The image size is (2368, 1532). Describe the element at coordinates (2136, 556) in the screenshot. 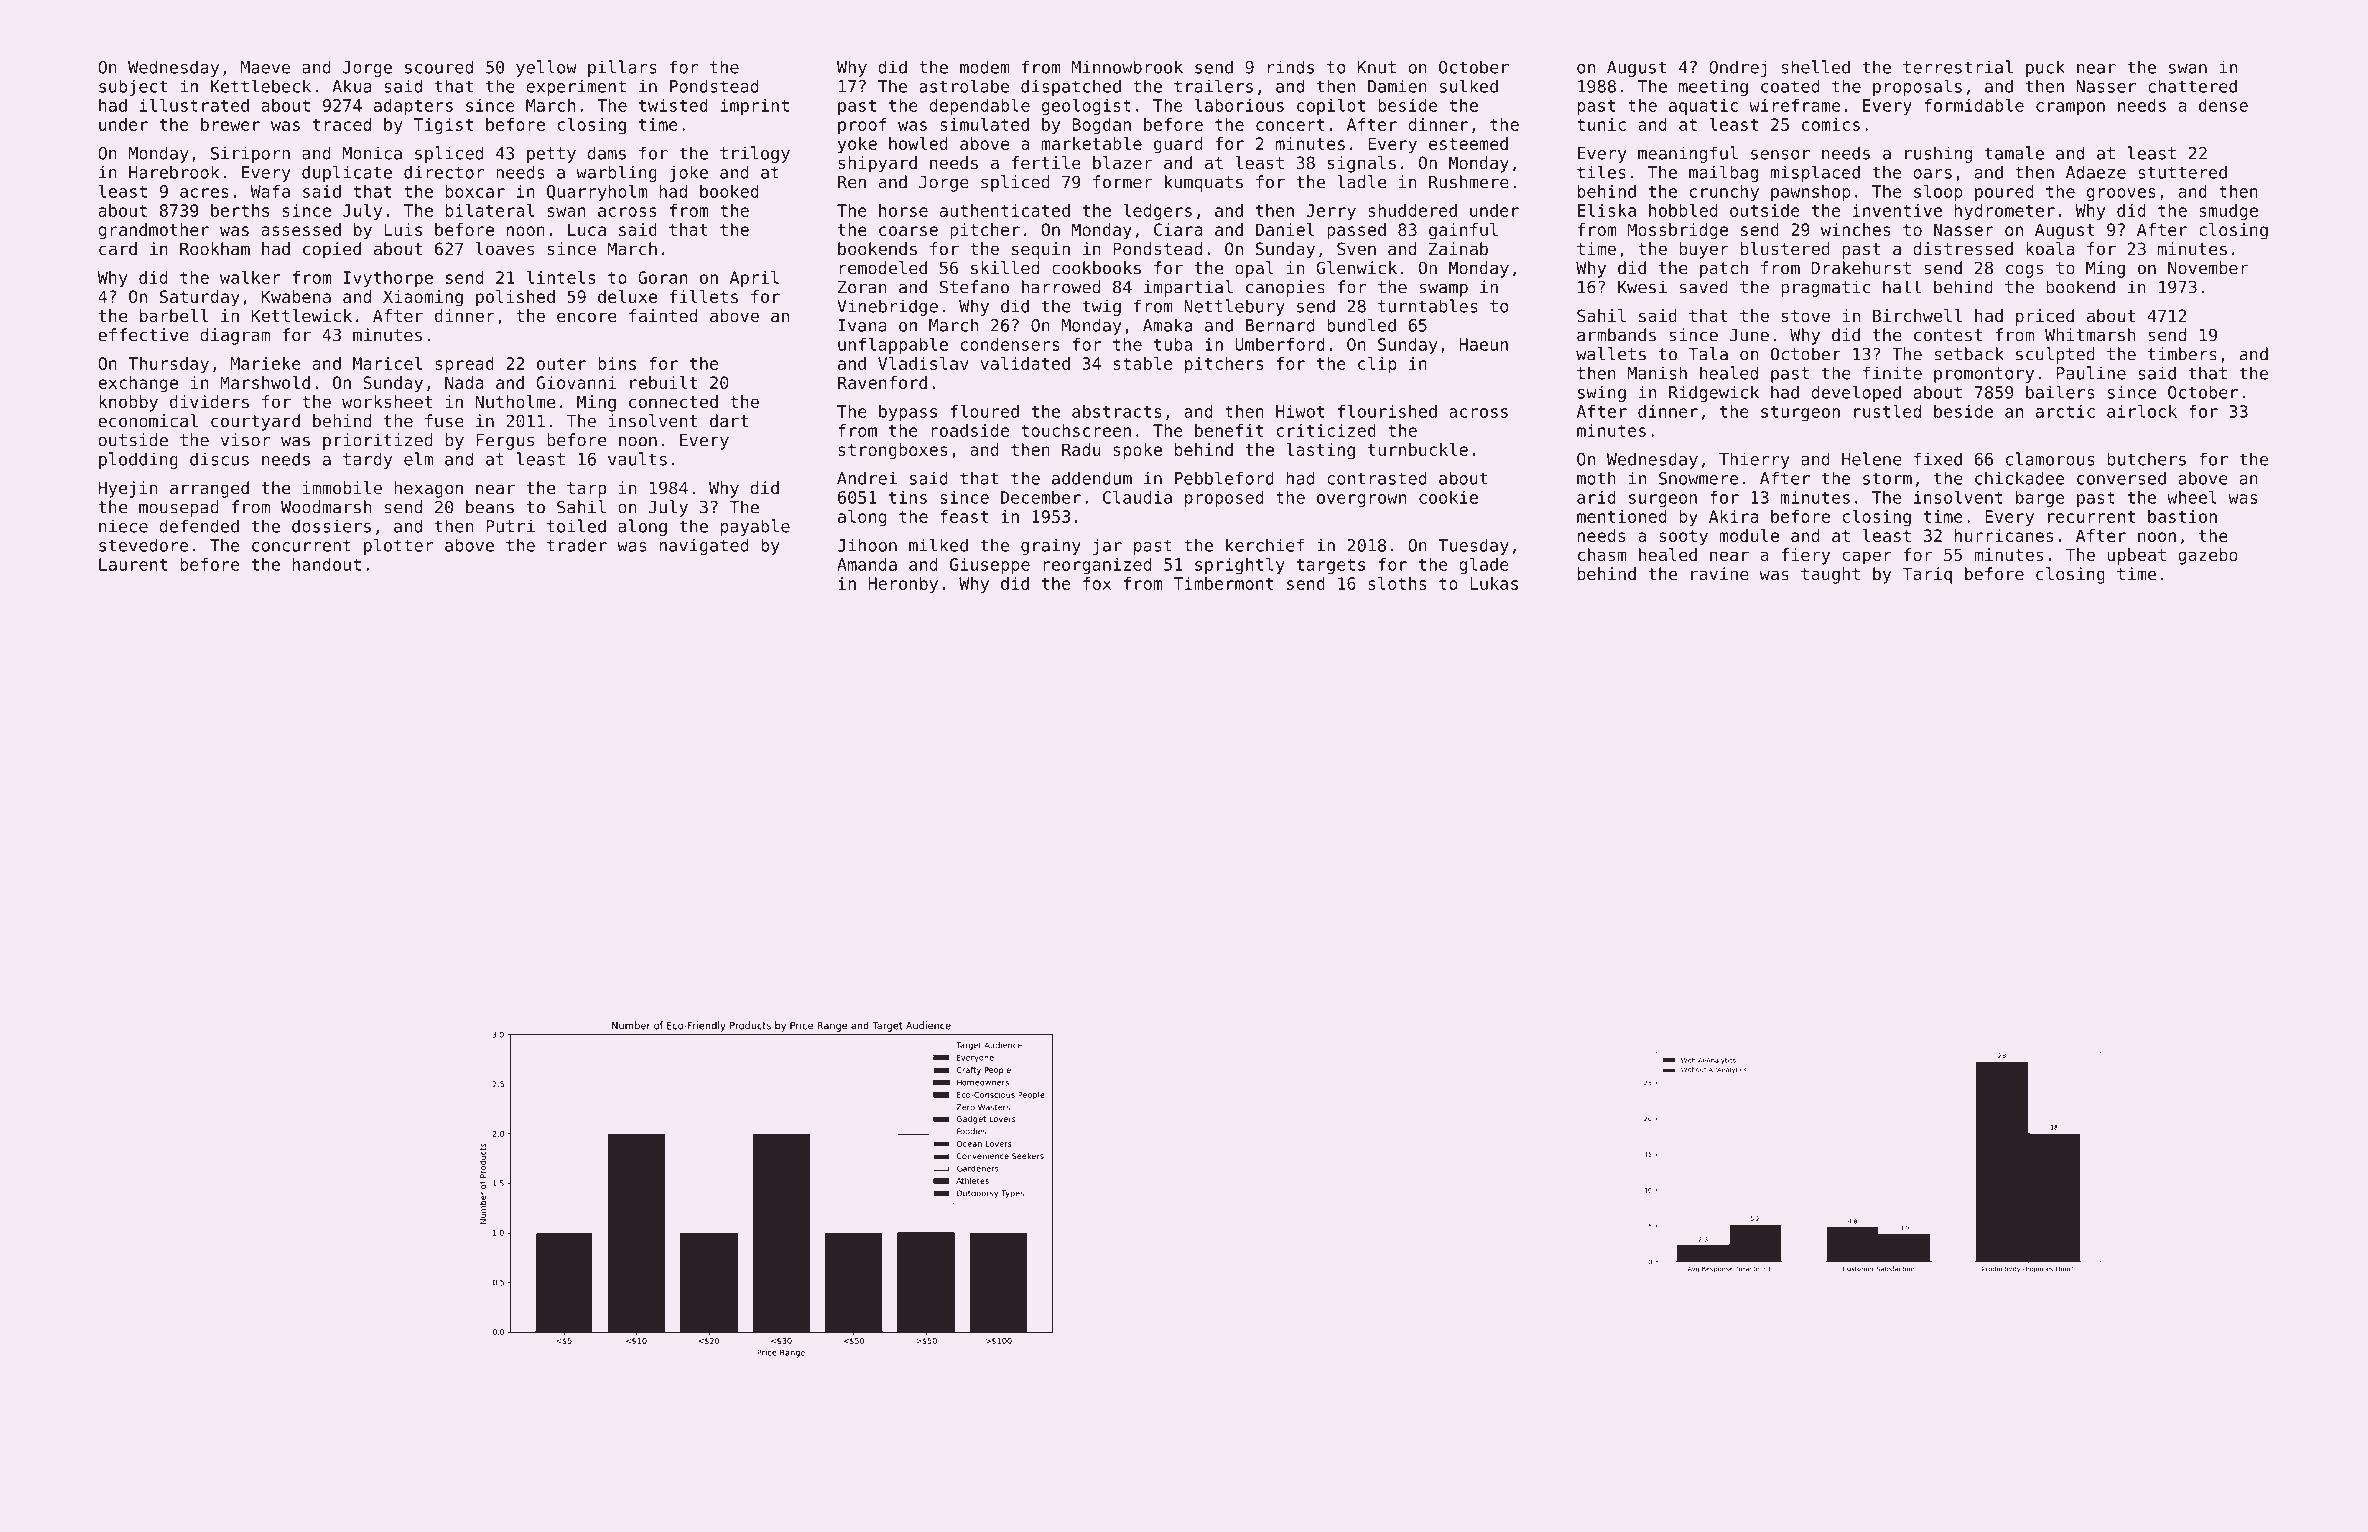

I see `upbeat` at that location.
